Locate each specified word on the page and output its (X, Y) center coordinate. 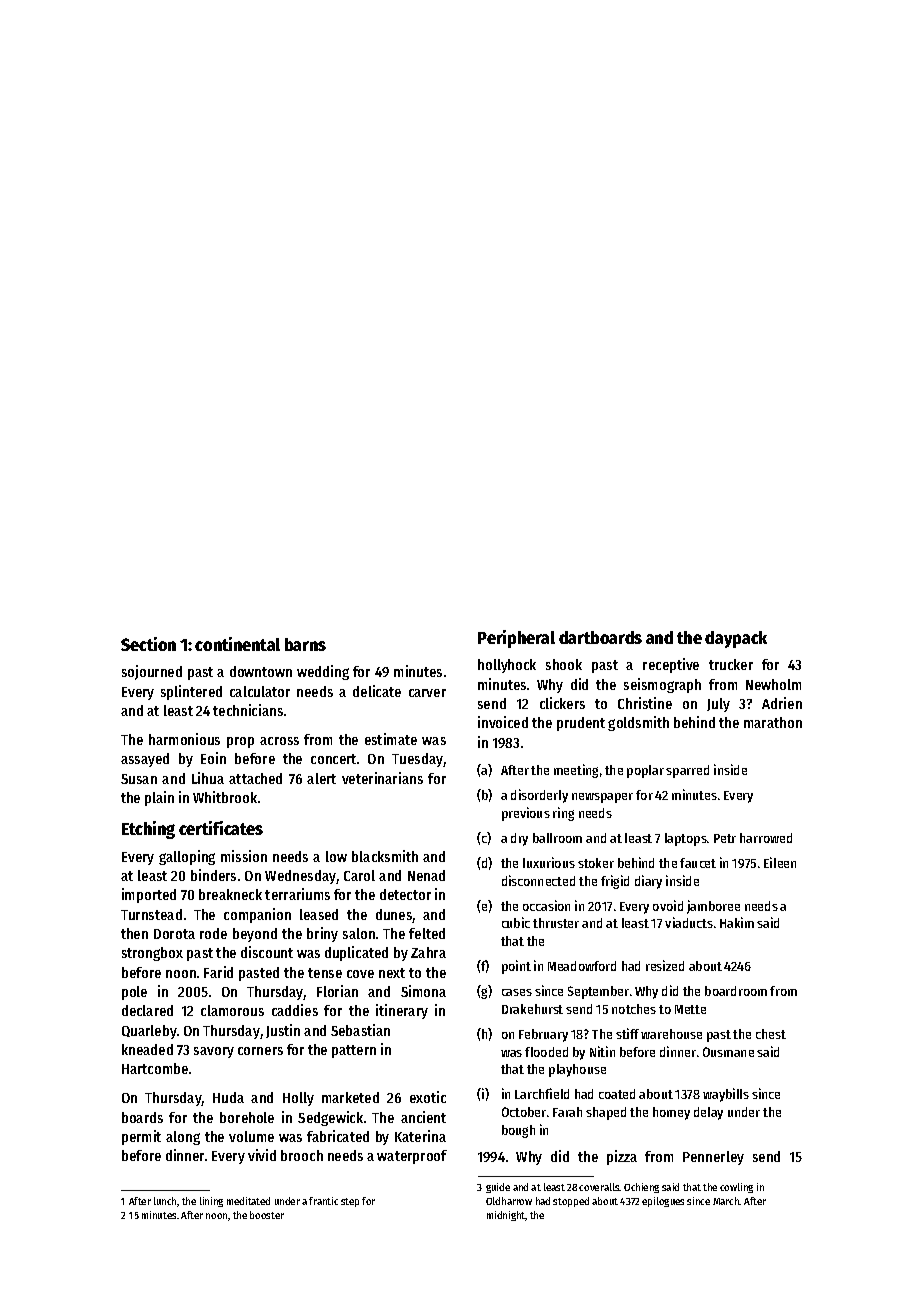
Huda (228, 1097)
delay (708, 1113)
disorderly (539, 796)
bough (518, 1131)
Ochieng (641, 1188)
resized (665, 965)
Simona (423, 991)
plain (159, 798)
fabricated (338, 1136)
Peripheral (516, 639)
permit (141, 1137)
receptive (671, 665)
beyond (255, 935)
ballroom (557, 838)
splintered (191, 692)
